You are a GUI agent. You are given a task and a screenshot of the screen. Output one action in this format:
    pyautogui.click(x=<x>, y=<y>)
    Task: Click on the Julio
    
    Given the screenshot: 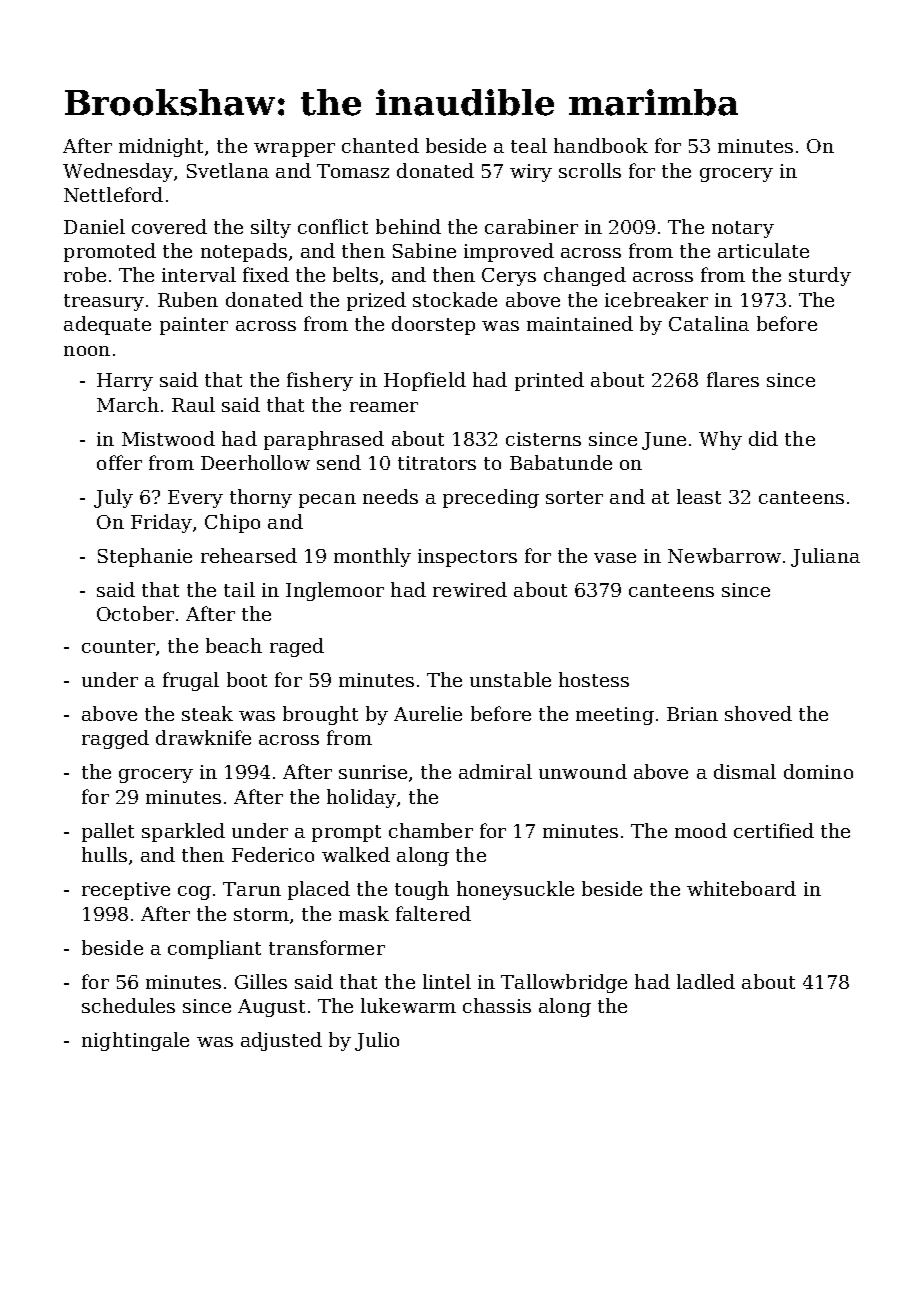 What is the action you would take?
    pyautogui.click(x=377, y=1041)
